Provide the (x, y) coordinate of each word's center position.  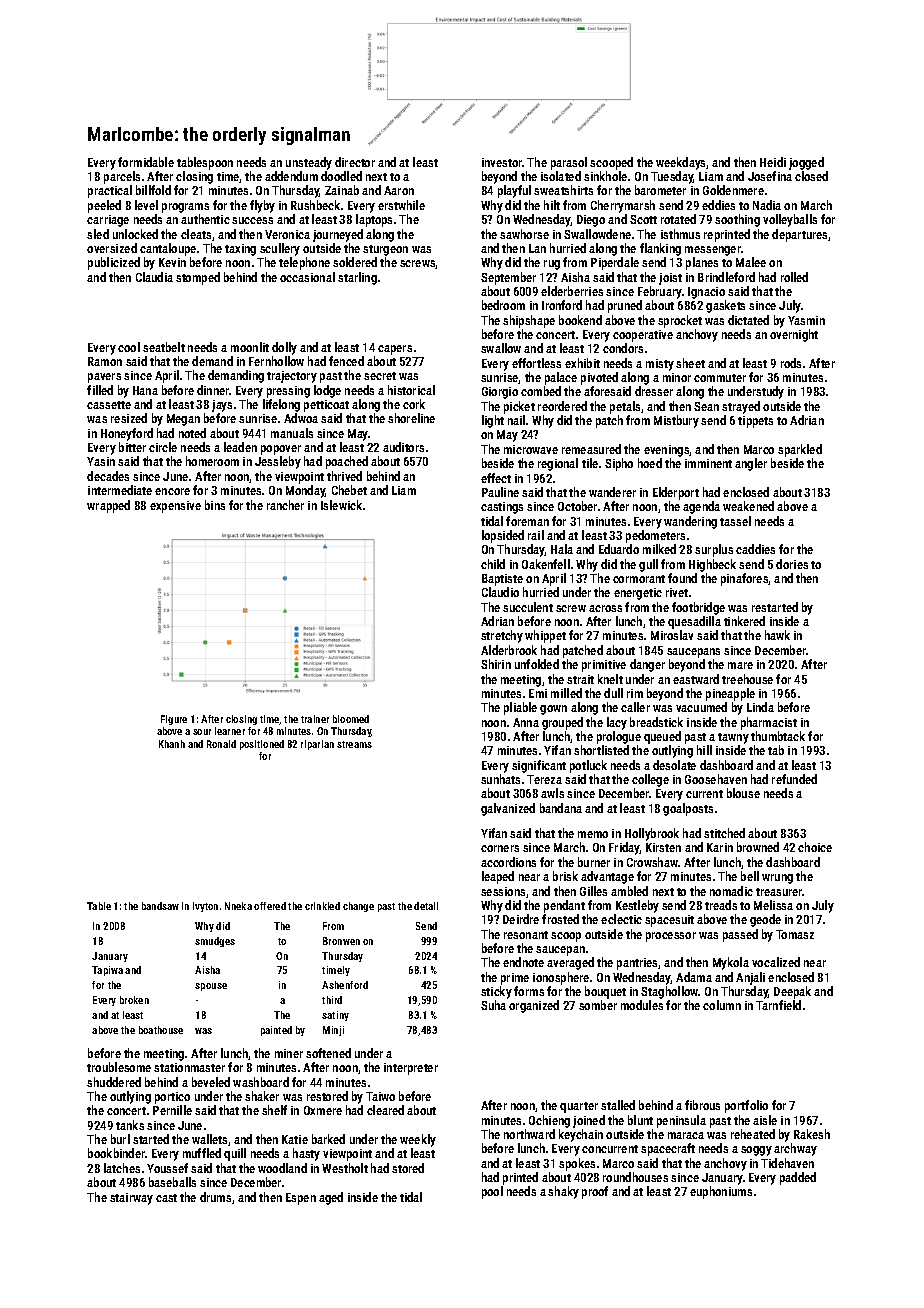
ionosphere (561, 978)
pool (492, 1192)
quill (235, 1154)
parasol (569, 163)
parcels (122, 177)
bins (215, 505)
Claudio (500, 592)
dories (792, 564)
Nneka (238, 906)
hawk (777, 635)
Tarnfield (778, 1005)
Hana (145, 390)
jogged (806, 163)
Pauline (500, 492)
